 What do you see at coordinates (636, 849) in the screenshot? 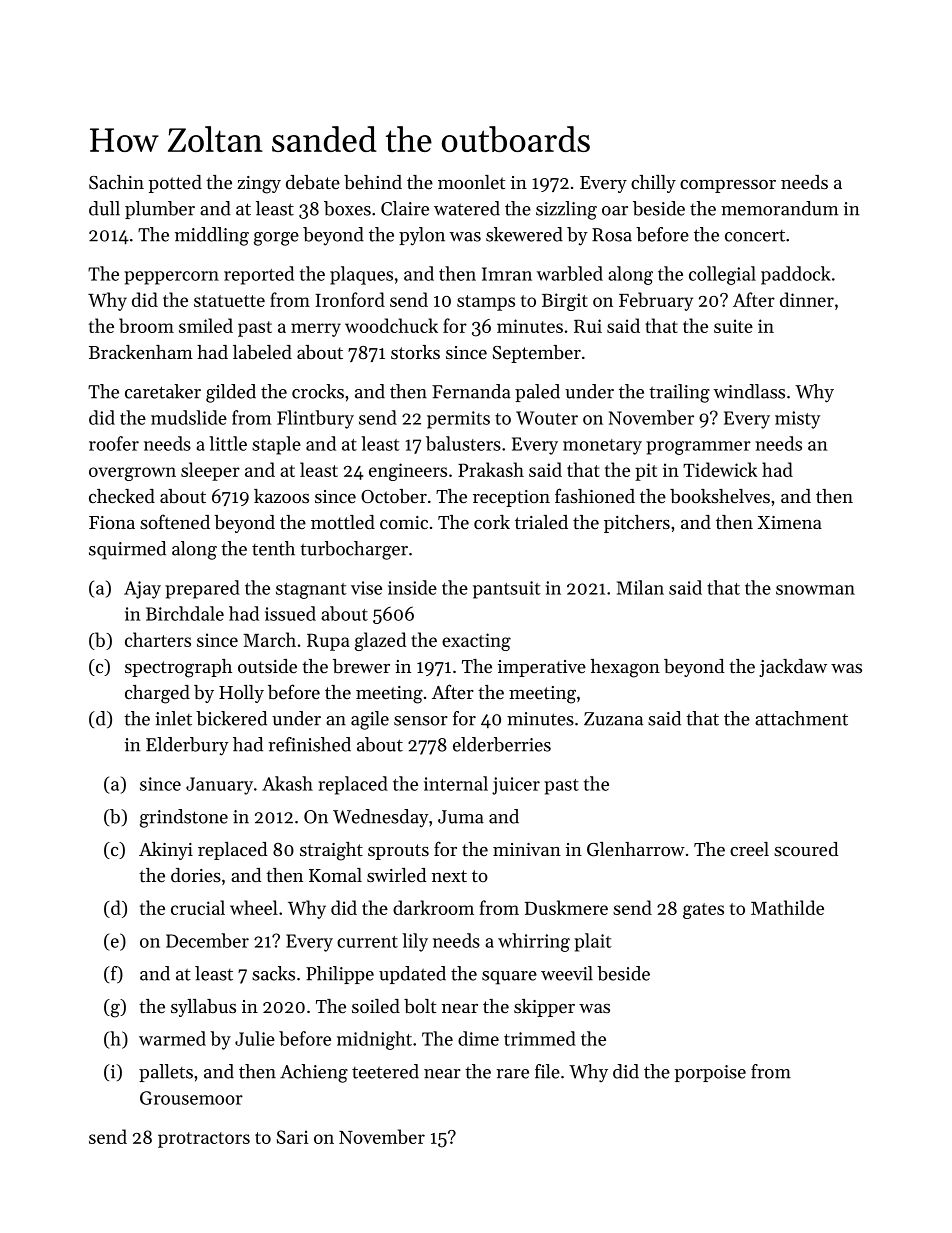
I see `Glenharrow` at bounding box center [636, 849].
